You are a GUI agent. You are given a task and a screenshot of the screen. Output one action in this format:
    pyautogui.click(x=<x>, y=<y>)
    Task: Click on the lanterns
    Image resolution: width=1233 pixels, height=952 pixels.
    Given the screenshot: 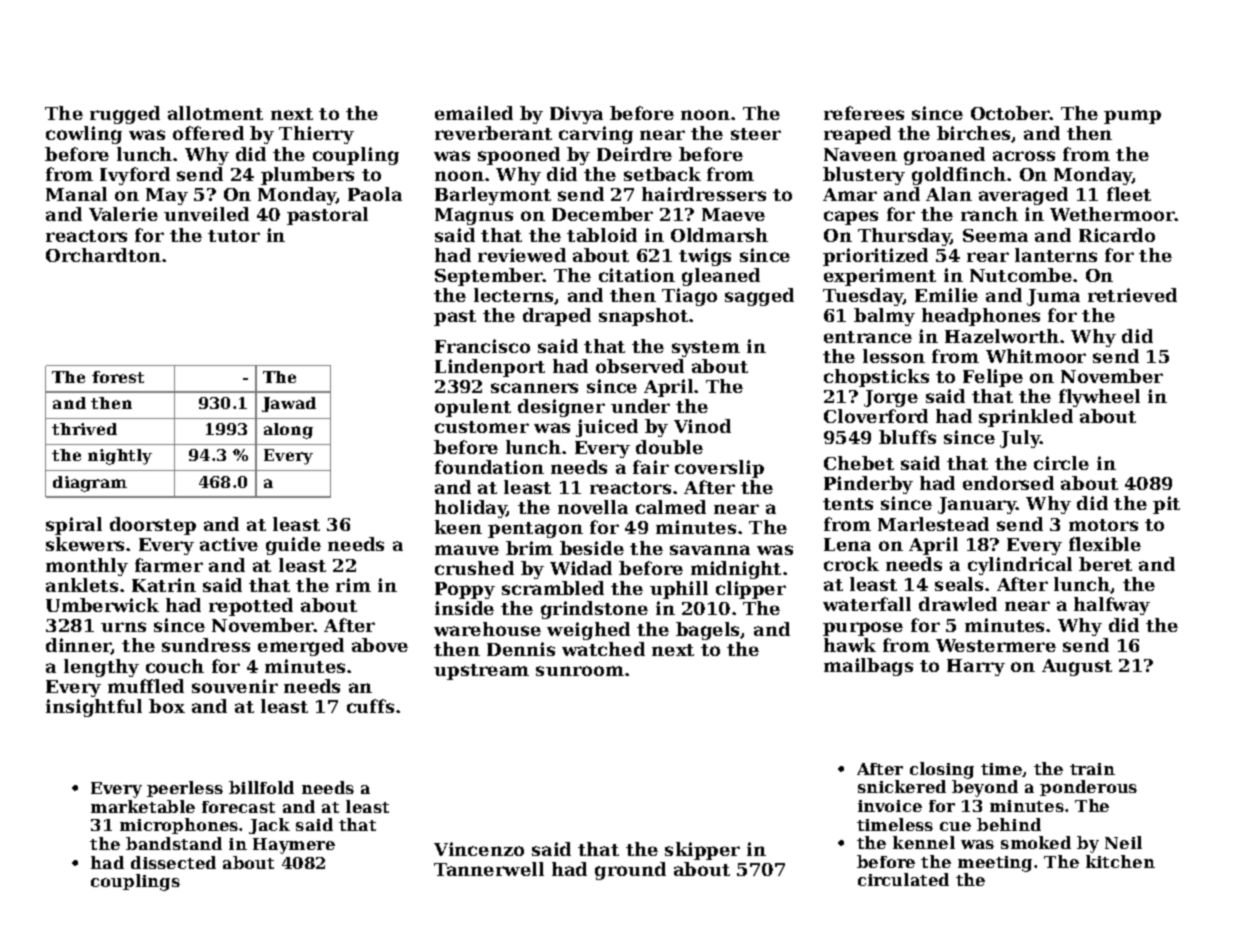 What is the action you would take?
    pyautogui.click(x=1056, y=255)
